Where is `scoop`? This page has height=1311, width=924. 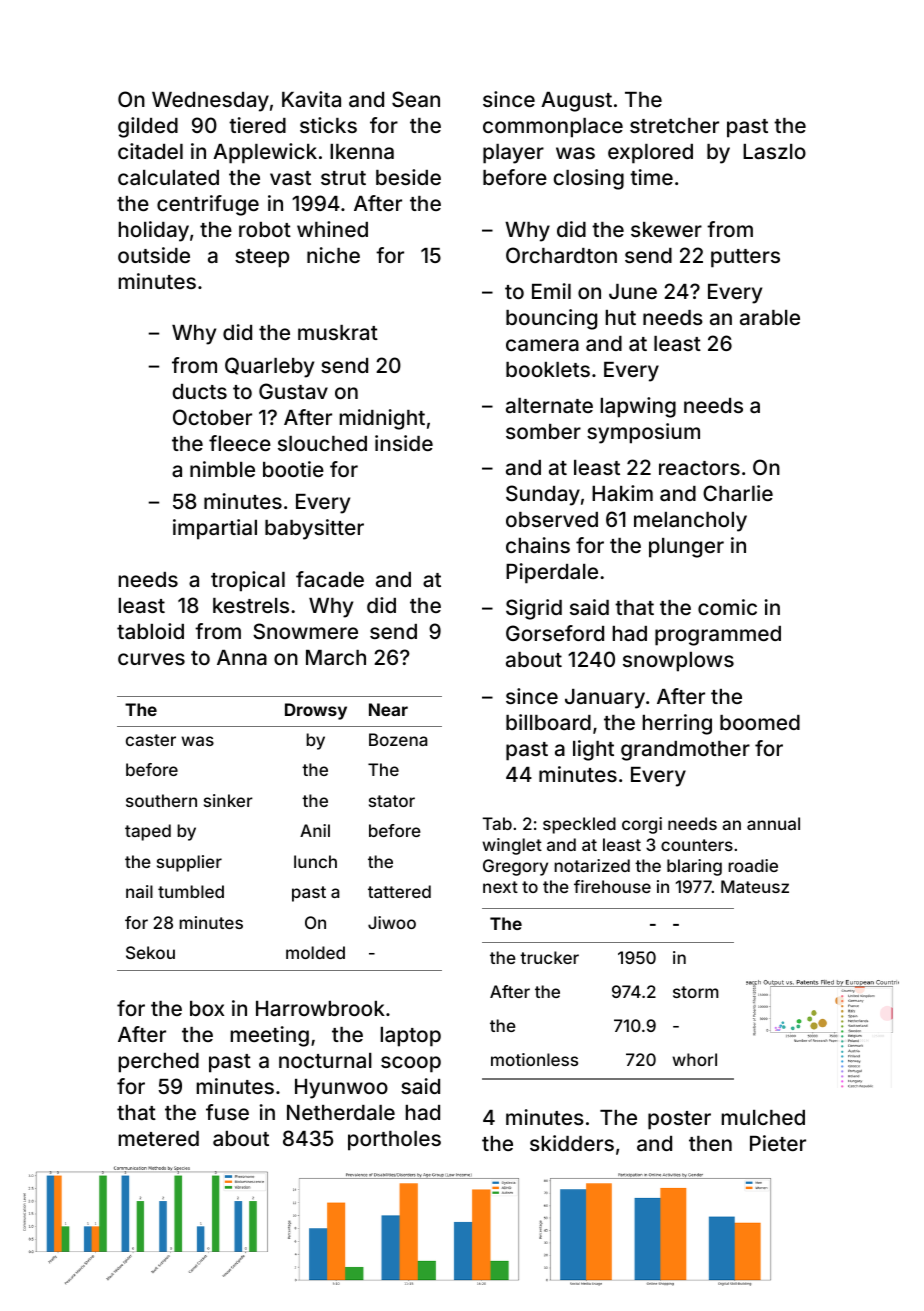
scoop is located at coordinates (411, 1064).
